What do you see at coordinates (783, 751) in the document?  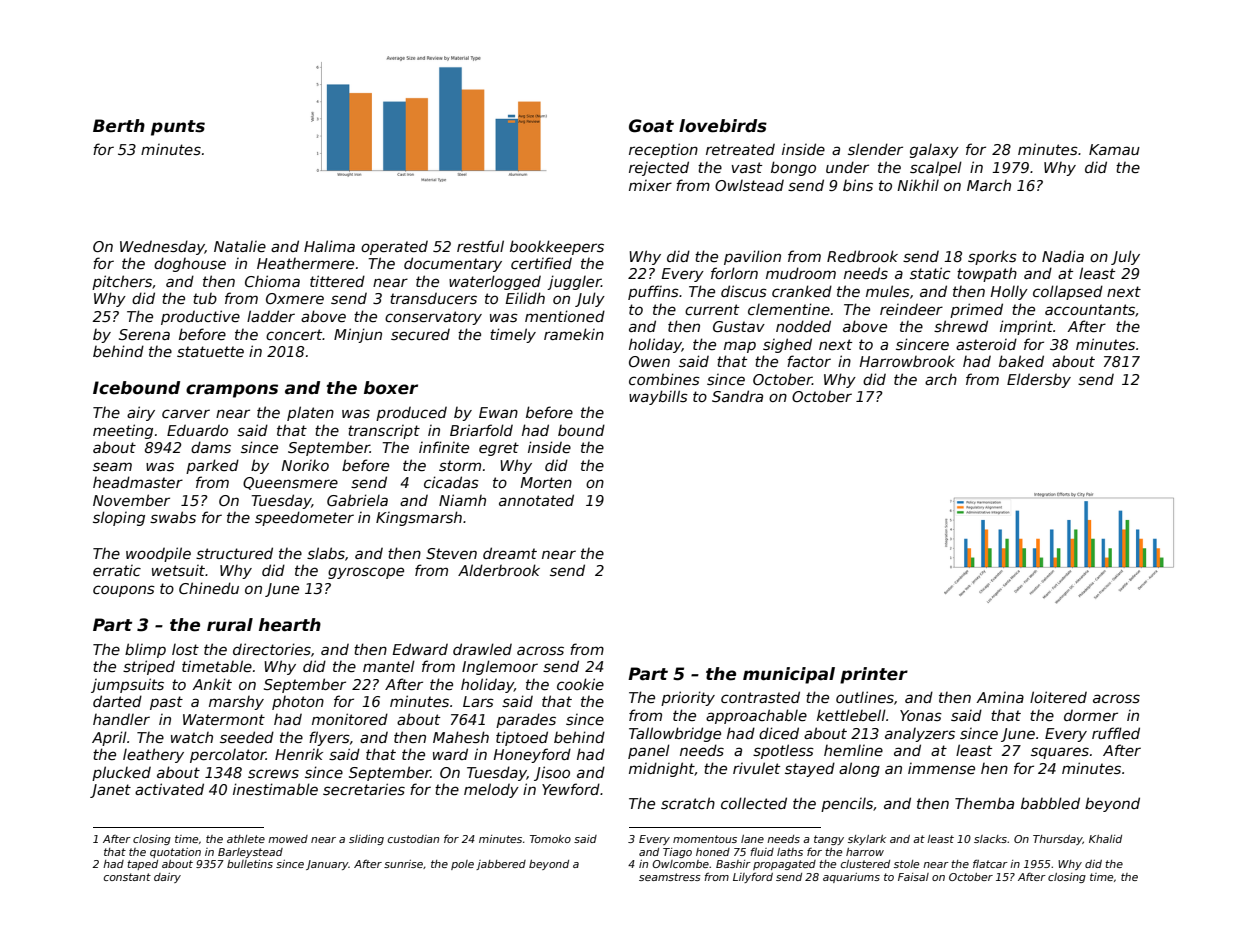 I see `spotless` at bounding box center [783, 751].
